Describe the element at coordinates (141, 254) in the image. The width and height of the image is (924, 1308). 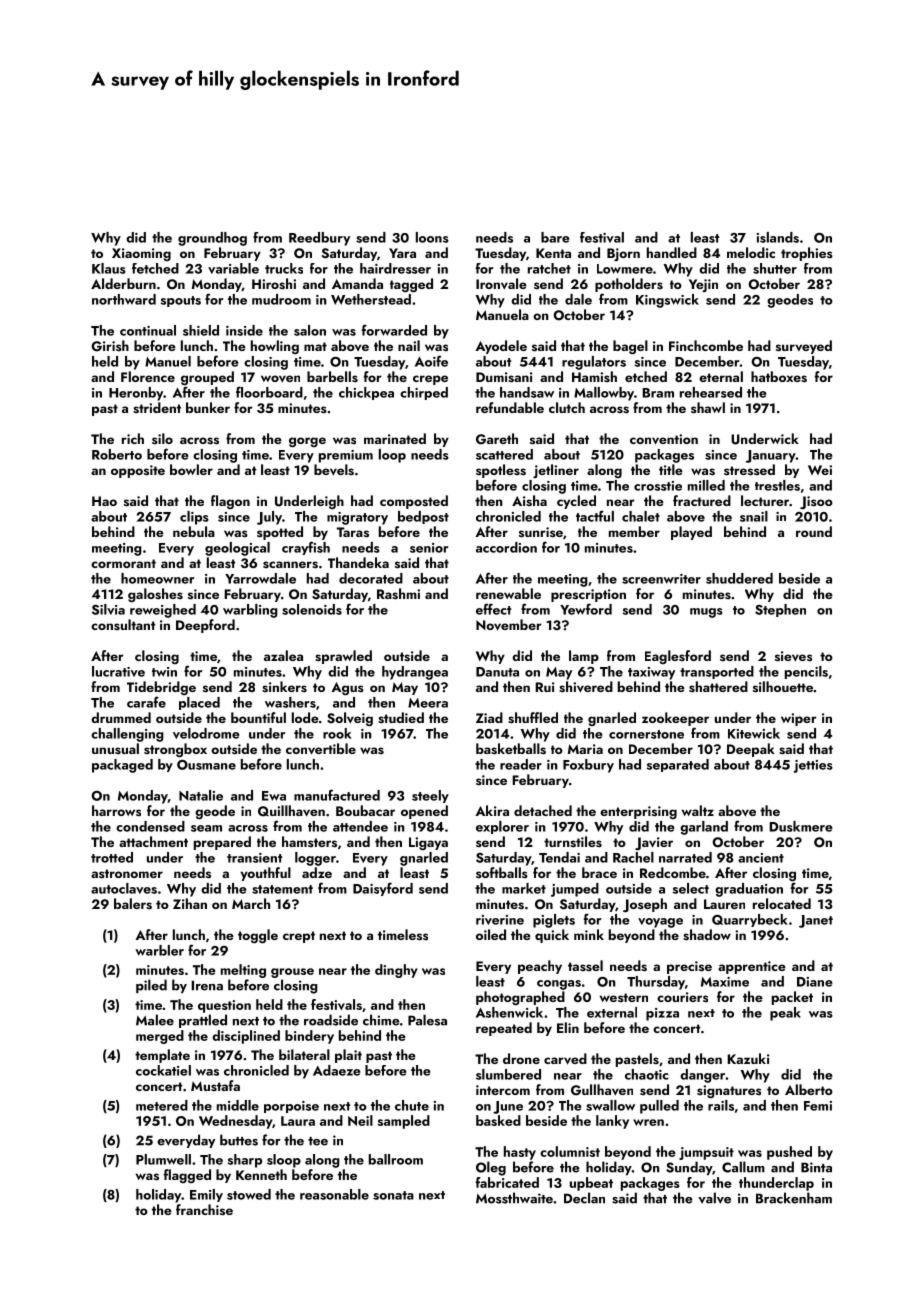
I see `Xiaoming` at that location.
